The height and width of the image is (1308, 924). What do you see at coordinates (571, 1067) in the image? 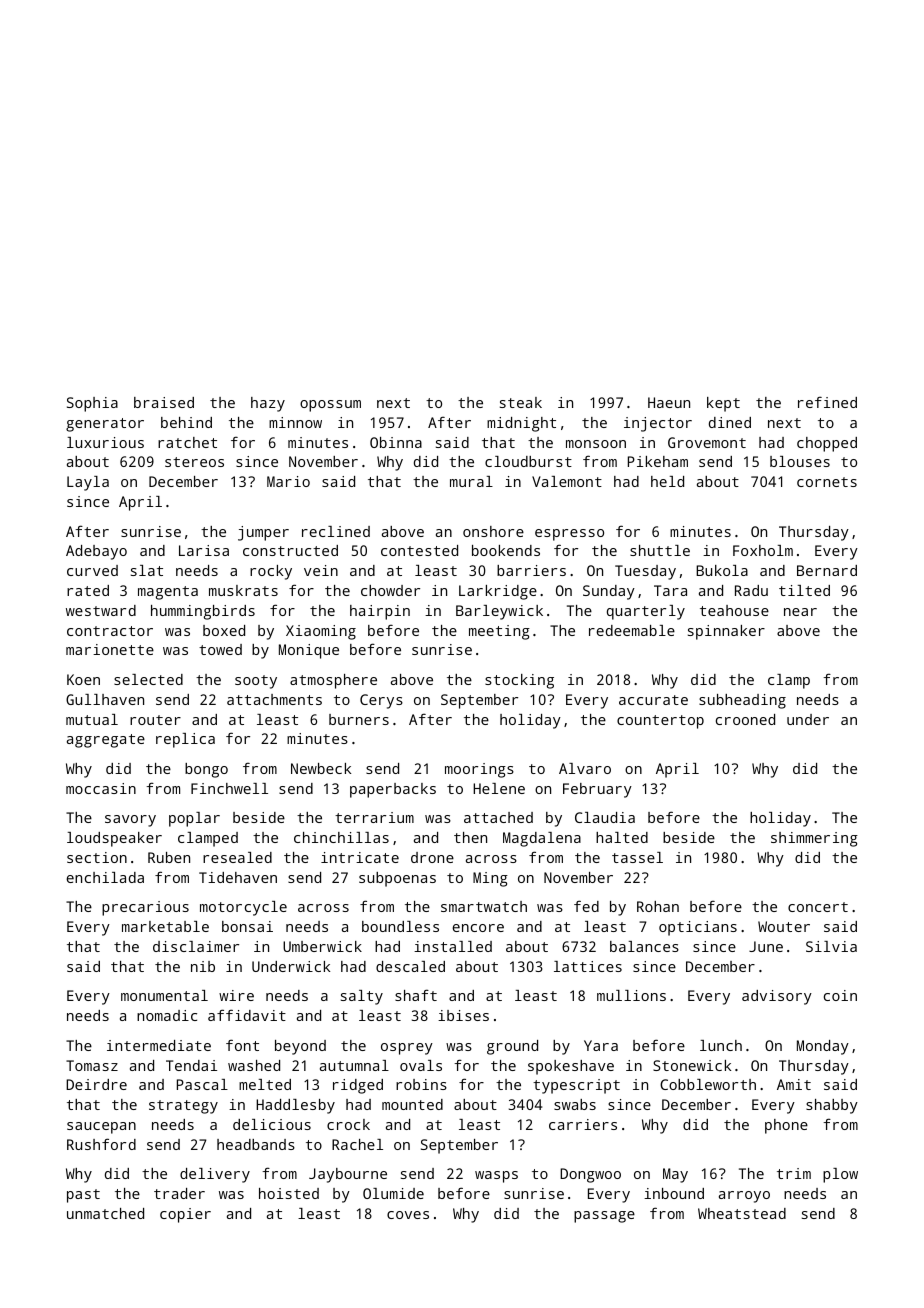
I see `spokeshave` at bounding box center [571, 1067].
